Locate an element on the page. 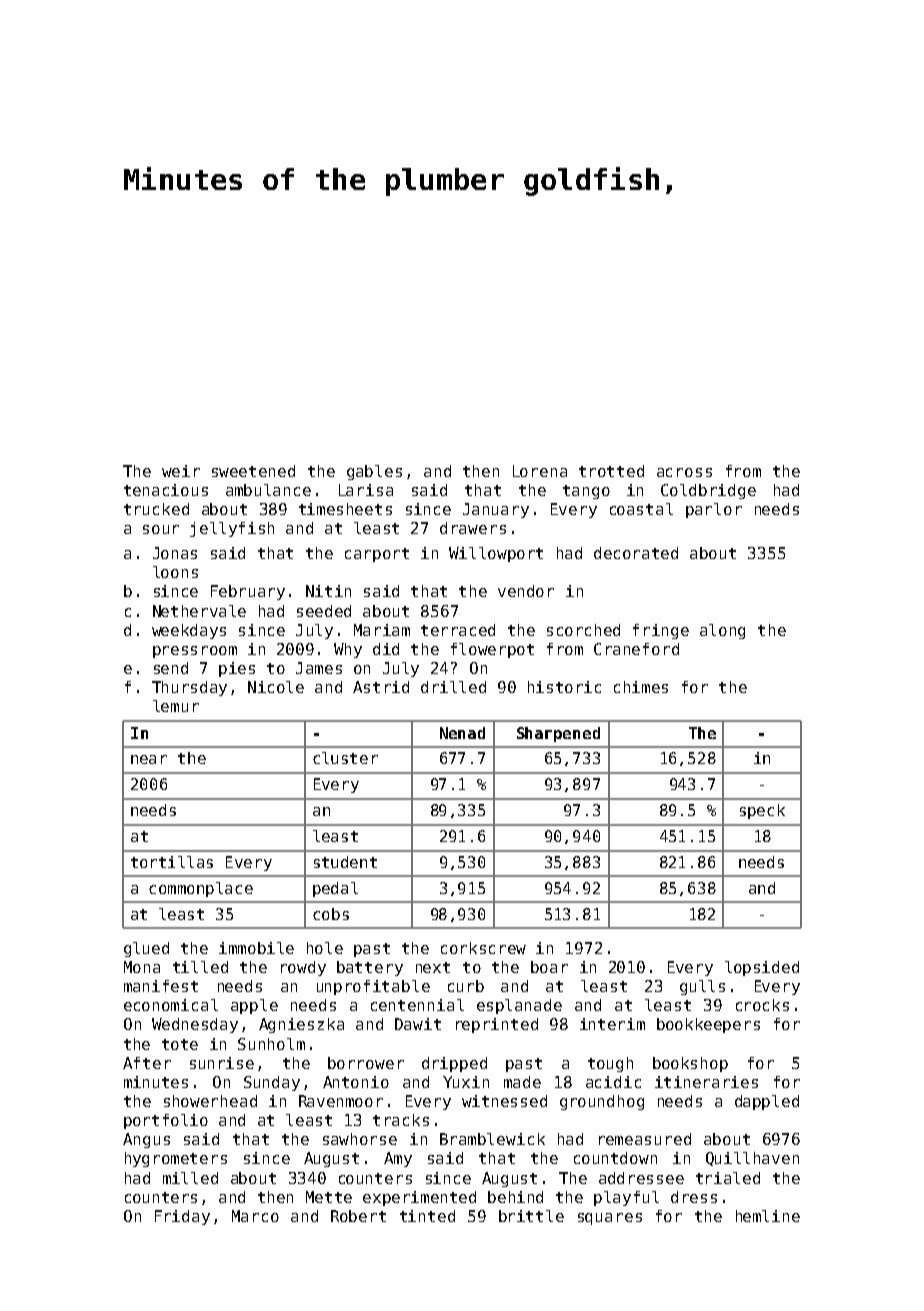  weir is located at coordinates (181, 471).
